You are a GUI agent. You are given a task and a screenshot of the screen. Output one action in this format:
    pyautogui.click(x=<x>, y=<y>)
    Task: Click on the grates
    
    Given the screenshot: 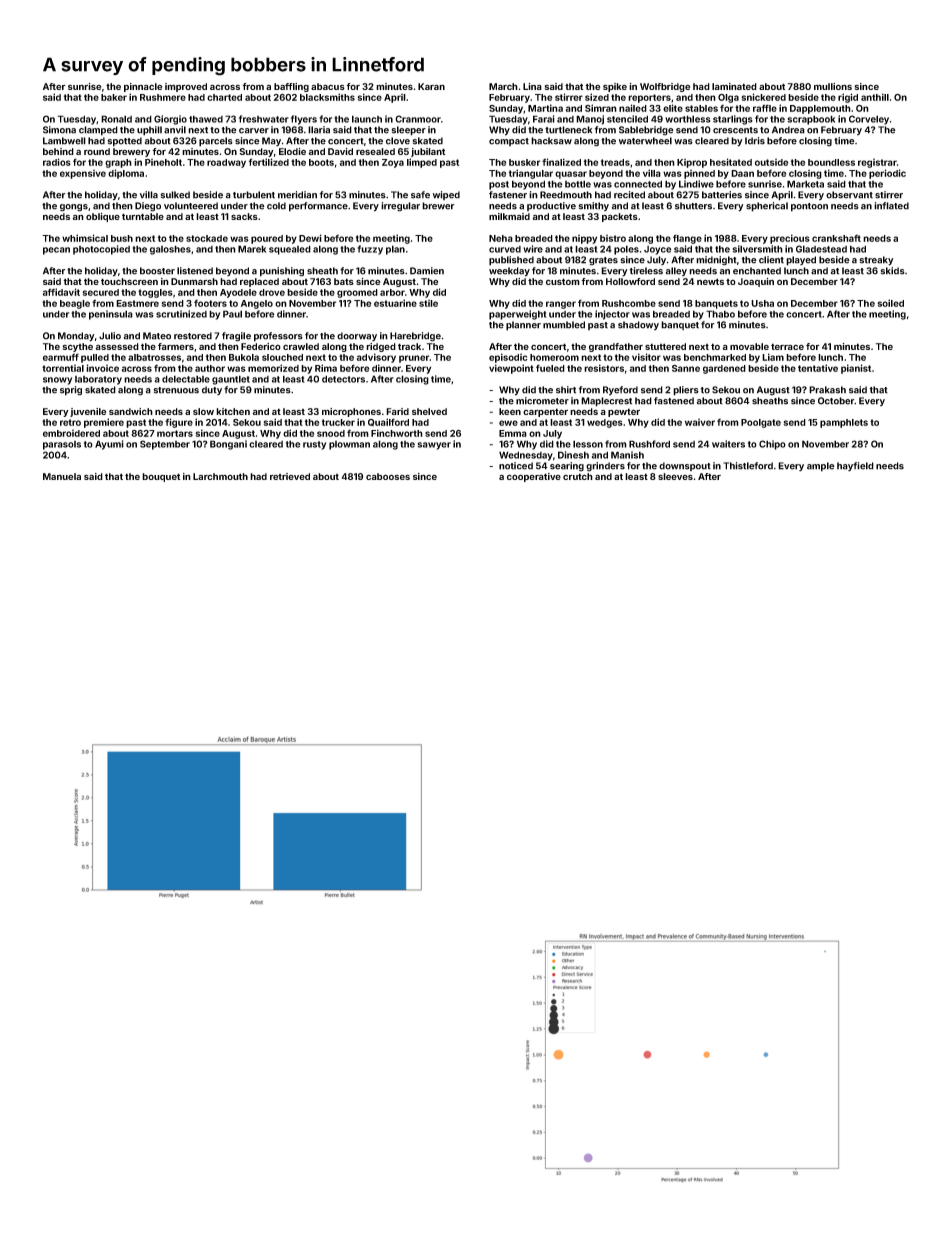 What is the action you would take?
    pyautogui.click(x=603, y=261)
